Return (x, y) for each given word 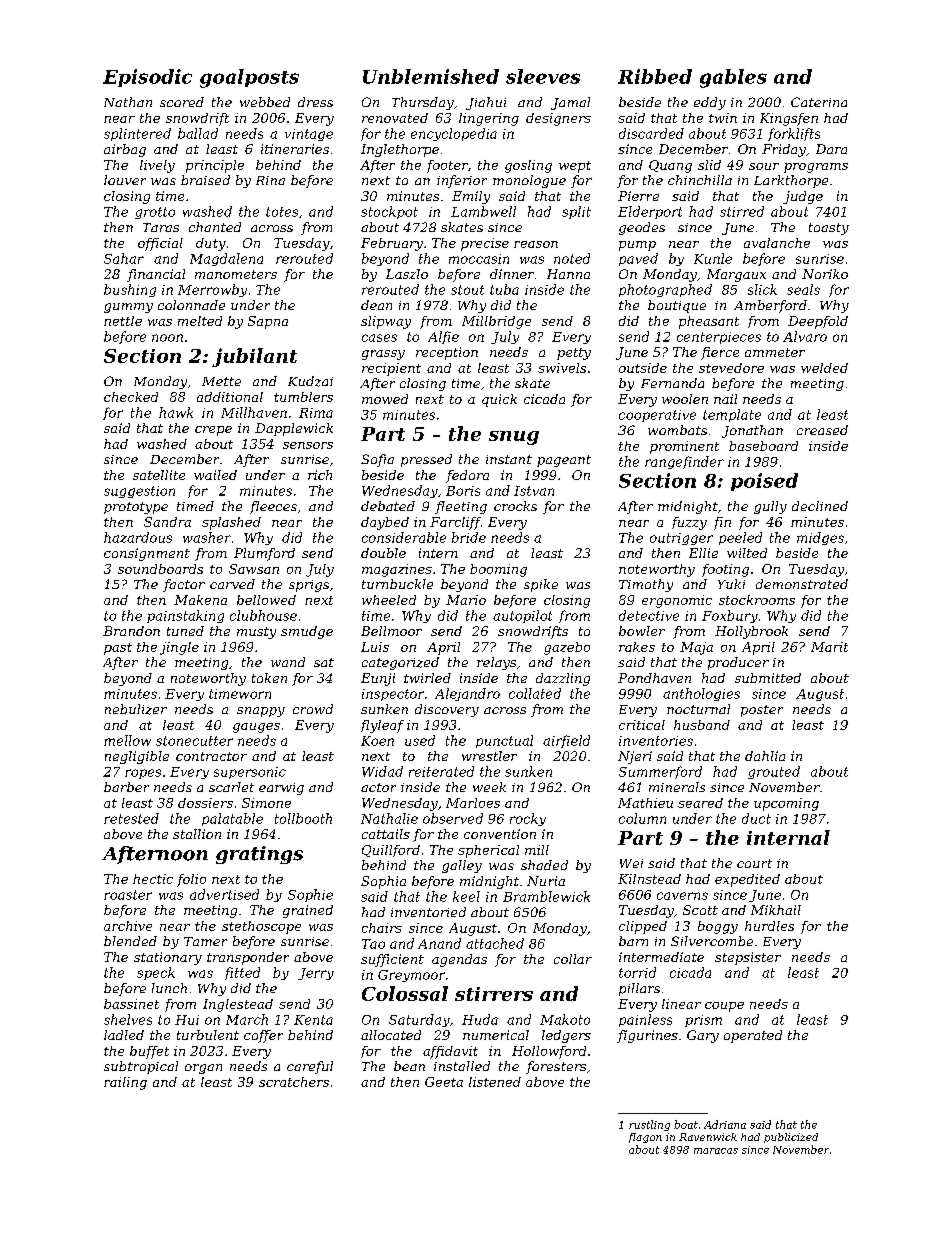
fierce (720, 353)
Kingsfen (789, 119)
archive (128, 926)
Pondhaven (654, 678)
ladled (124, 1035)
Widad (382, 771)
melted (200, 321)
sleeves (543, 76)
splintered (137, 134)
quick (499, 400)
